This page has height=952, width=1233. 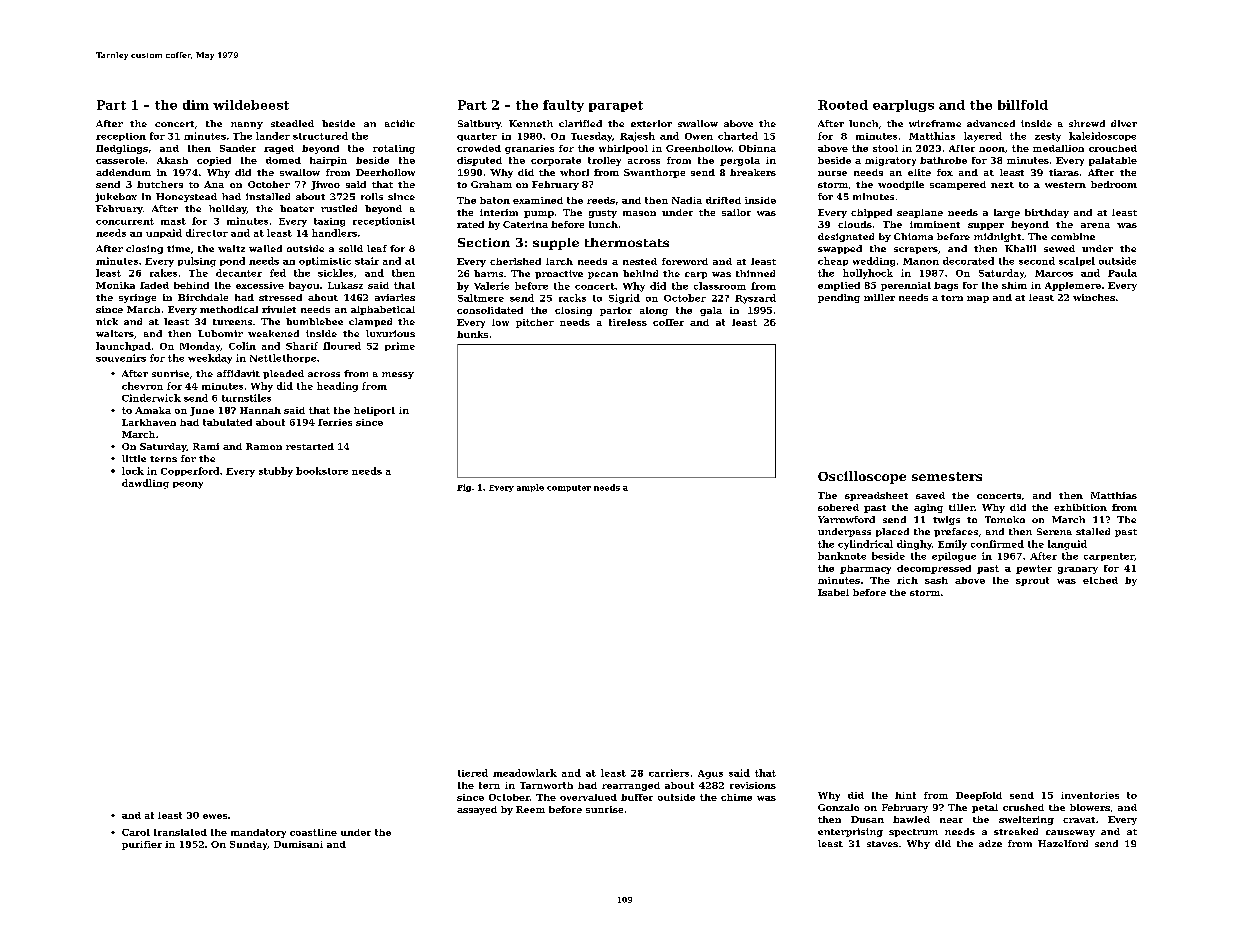 I want to click on dim, so click(x=196, y=105).
